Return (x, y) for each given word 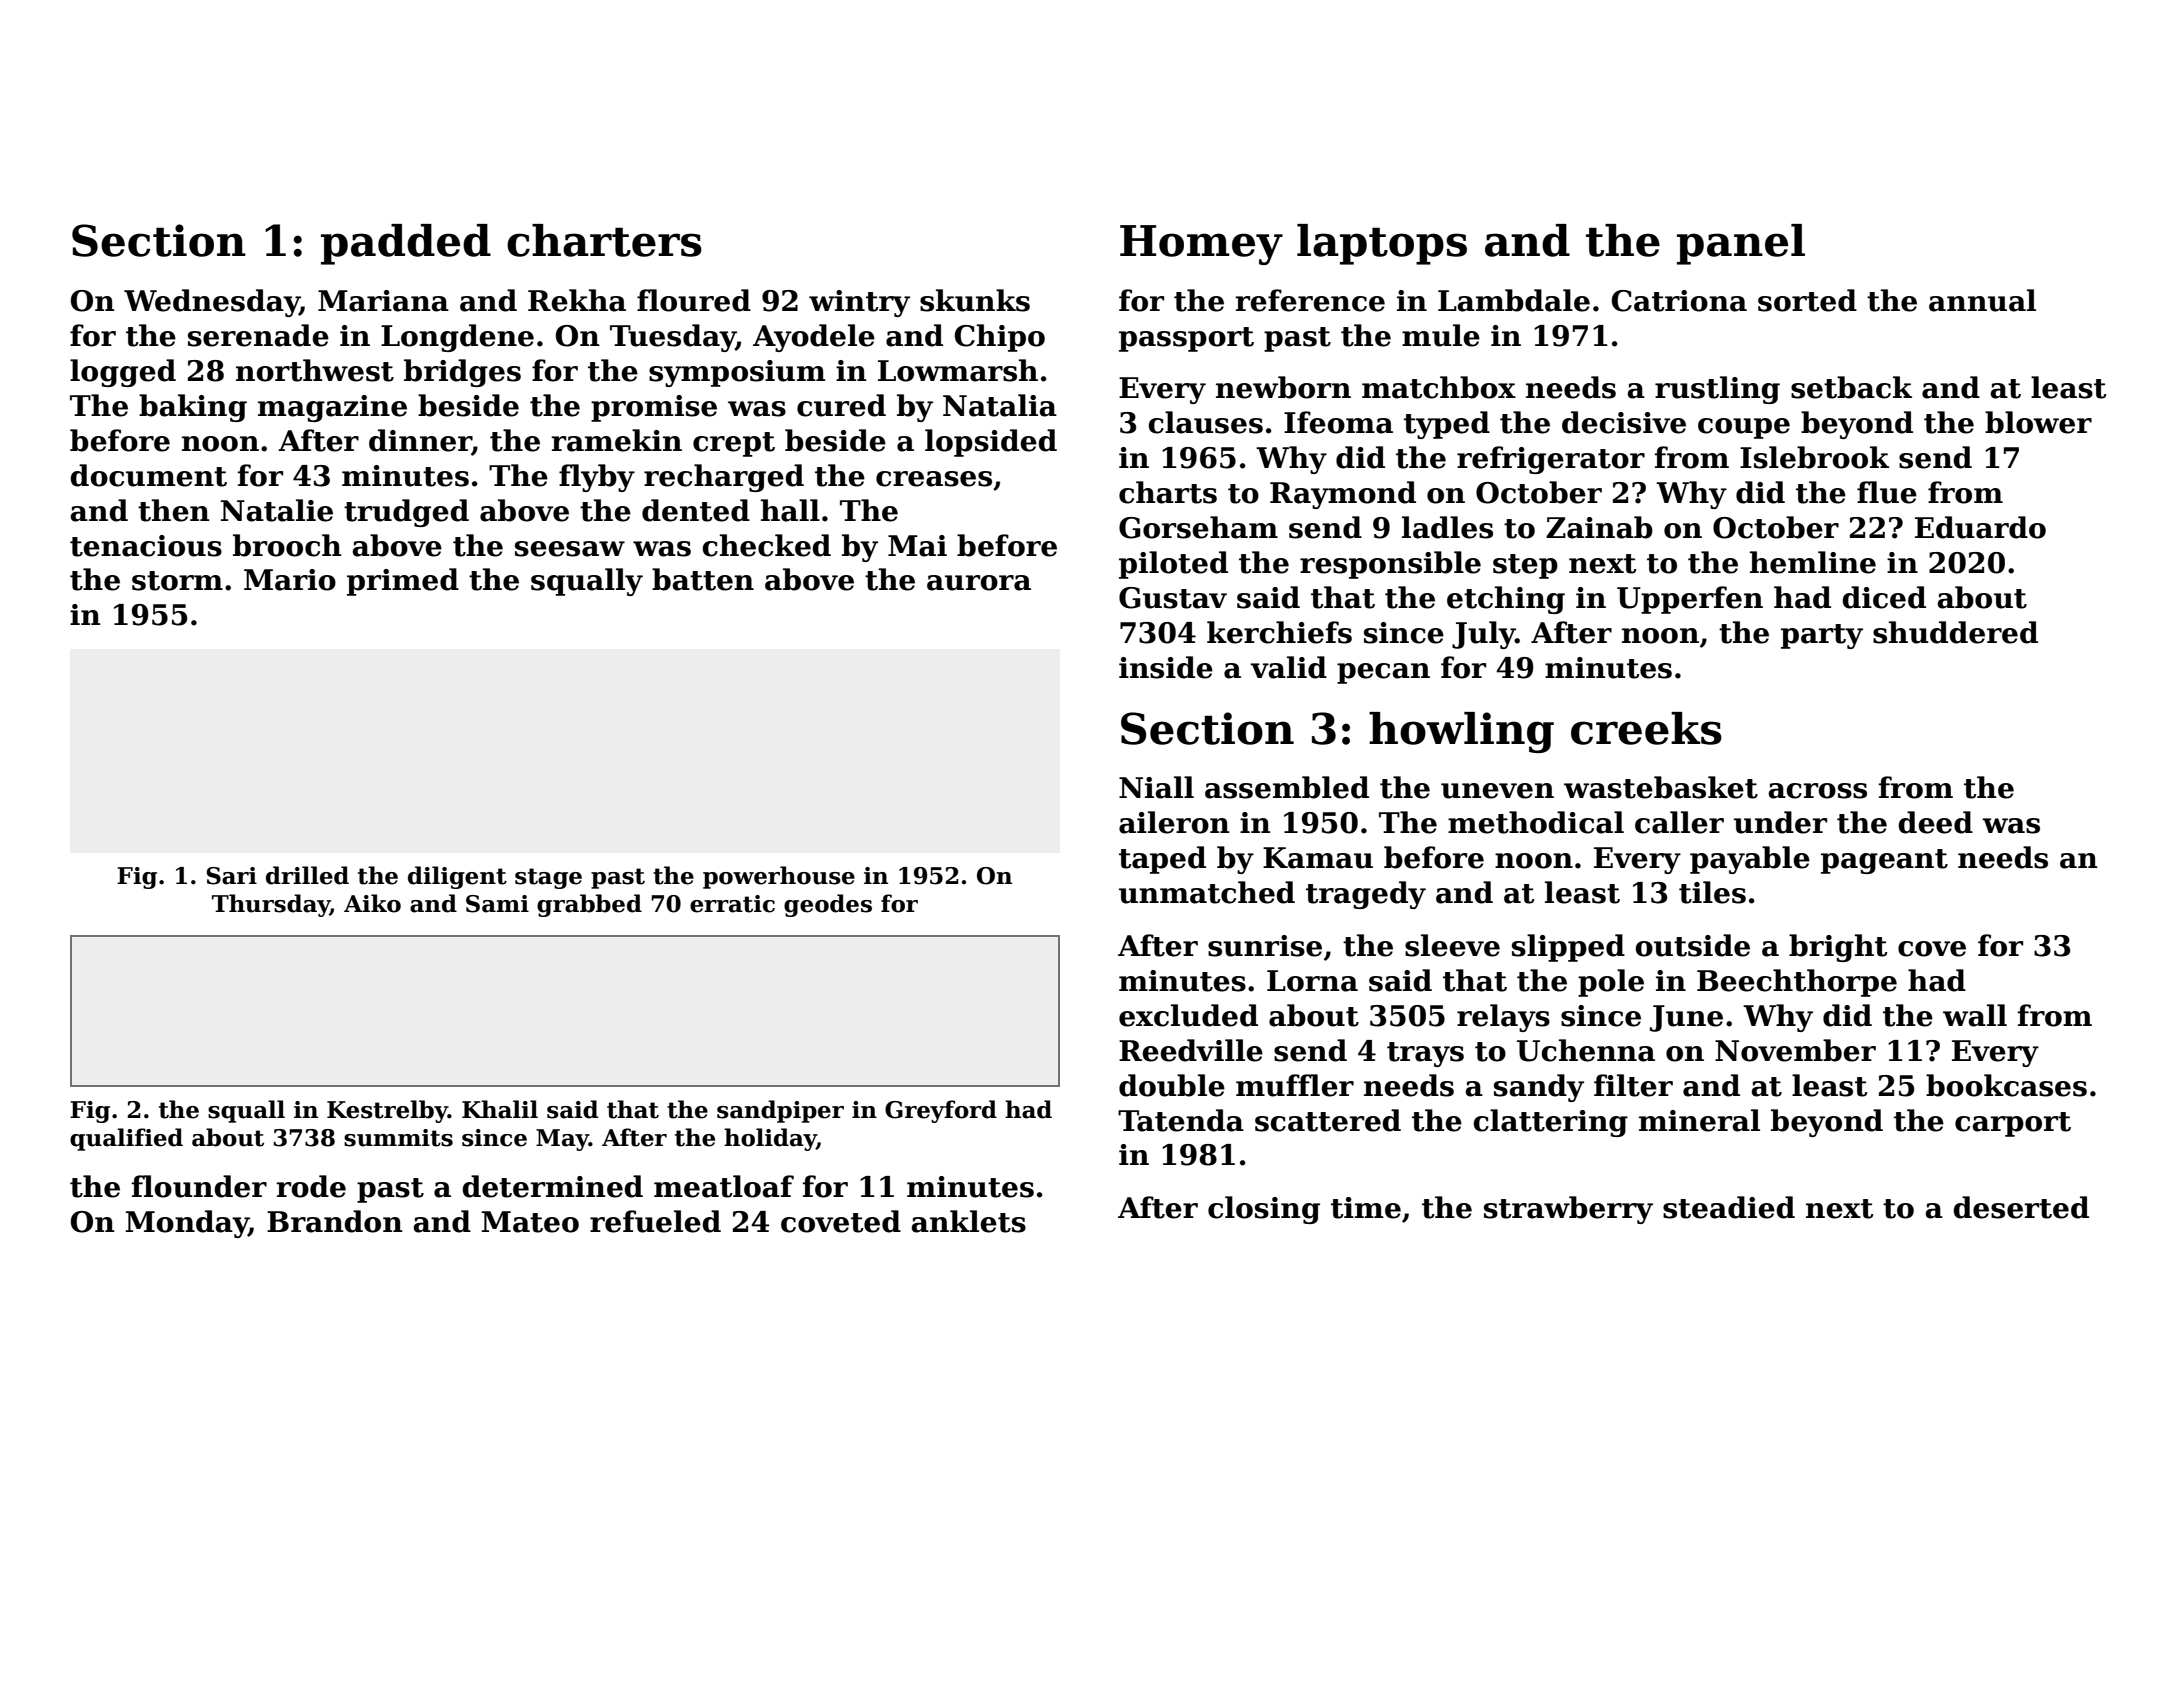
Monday (187, 1224)
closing (1264, 1210)
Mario (290, 580)
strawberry (1568, 1210)
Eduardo (1980, 527)
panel (1741, 244)
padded (406, 244)
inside (1166, 667)
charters (604, 240)
